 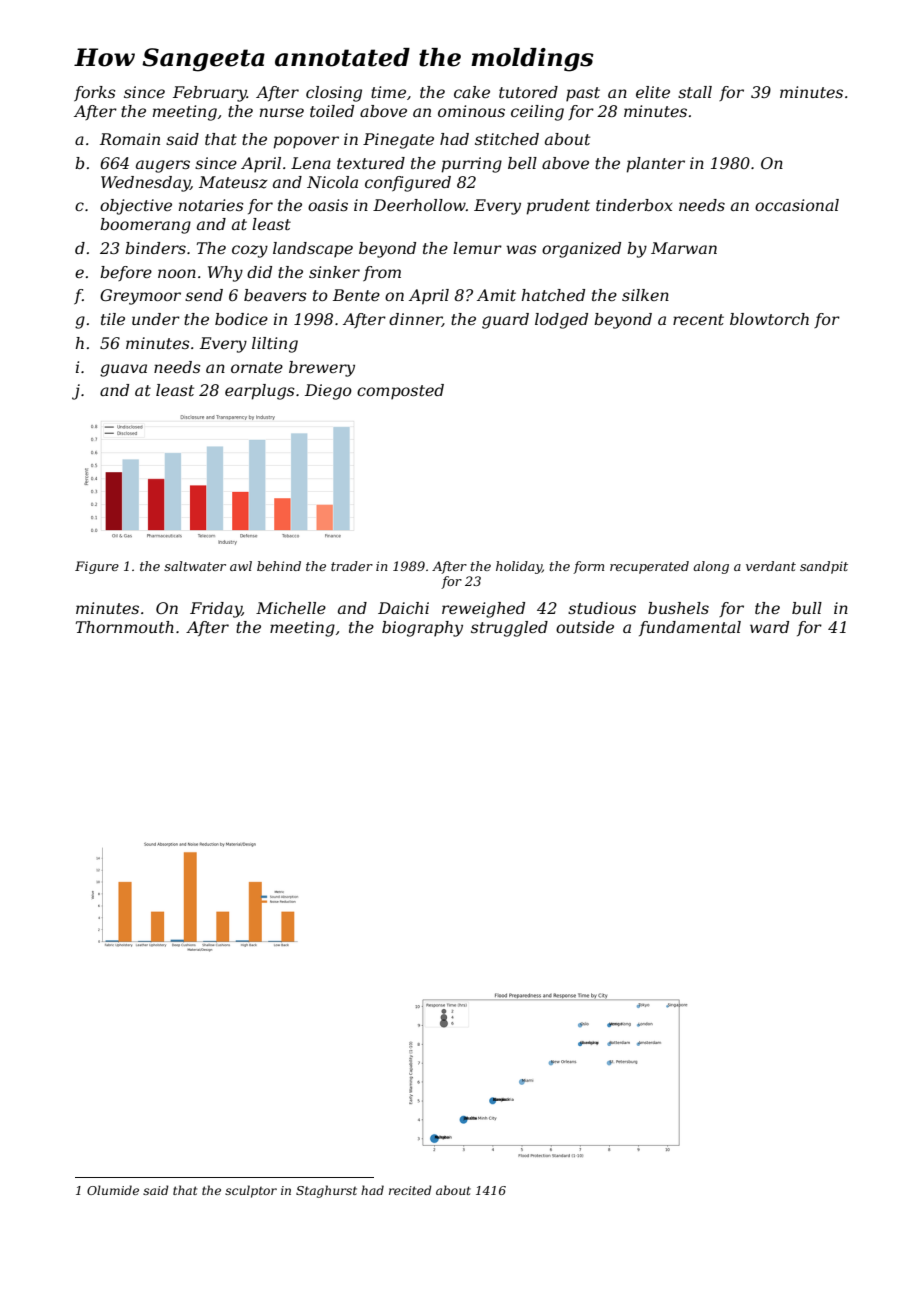 What do you see at coordinates (410, 1190) in the screenshot?
I see `recited` at bounding box center [410, 1190].
